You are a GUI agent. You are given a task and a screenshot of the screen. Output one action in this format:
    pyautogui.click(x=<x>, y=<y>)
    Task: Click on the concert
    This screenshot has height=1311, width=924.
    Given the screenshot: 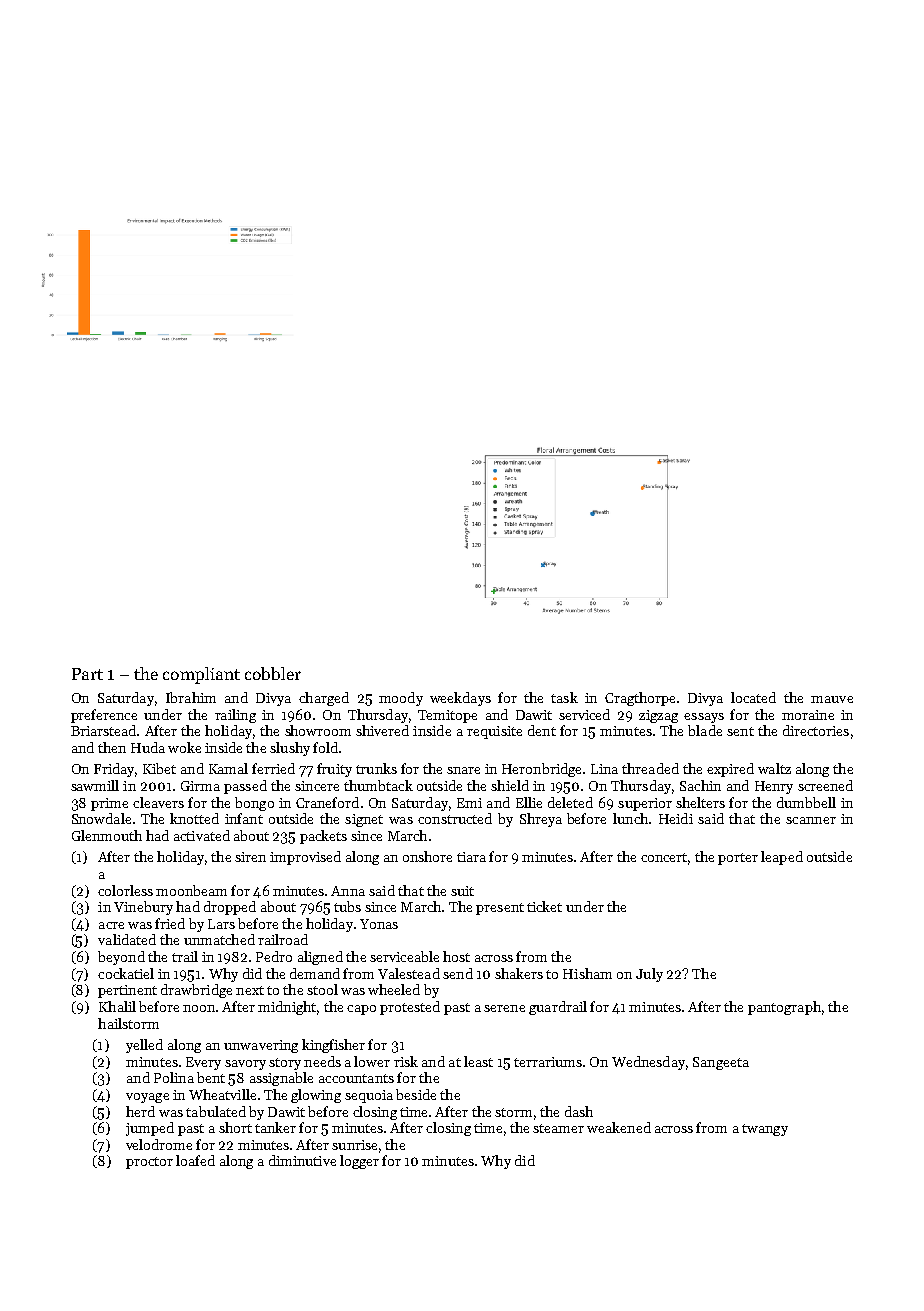 What is the action you would take?
    pyautogui.click(x=664, y=857)
